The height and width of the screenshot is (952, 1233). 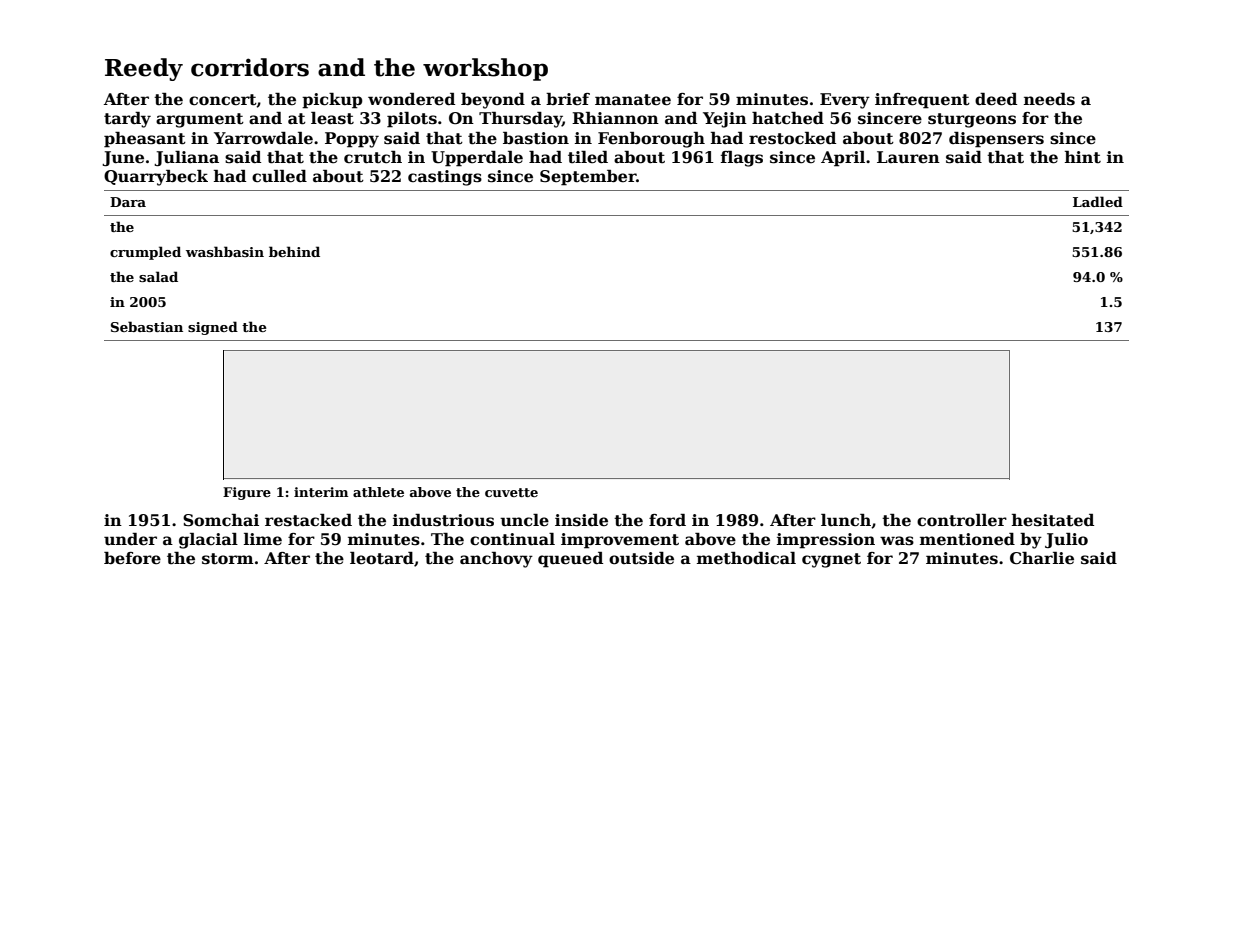 What do you see at coordinates (247, 493) in the screenshot?
I see `Figure` at bounding box center [247, 493].
